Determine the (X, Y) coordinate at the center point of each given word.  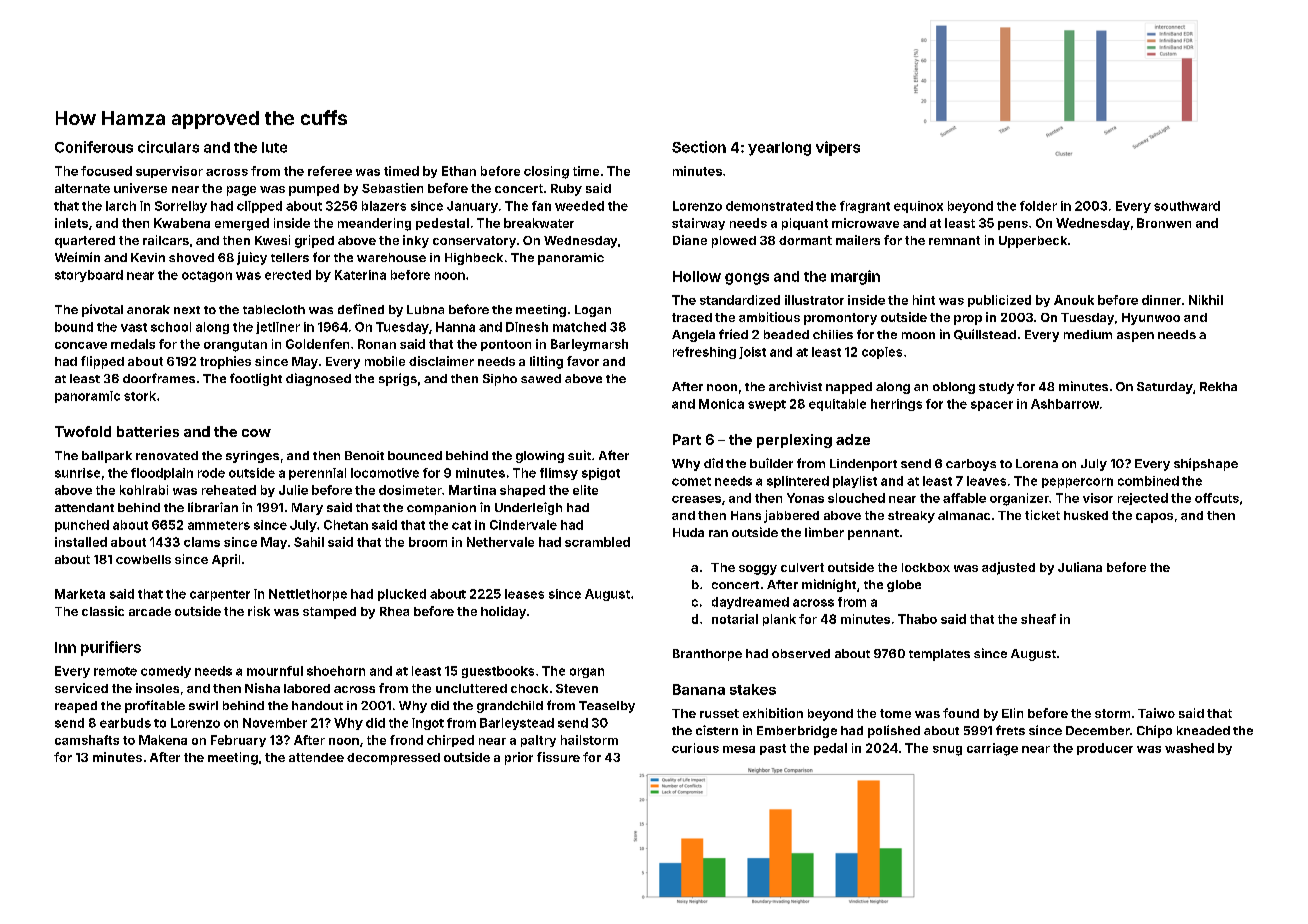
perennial (317, 474)
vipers (838, 148)
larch (121, 206)
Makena (163, 740)
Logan (593, 311)
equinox (918, 207)
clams (202, 542)
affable (964, 498)
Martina (472, 490)
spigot (601, 474)
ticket (1042, 515)
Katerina (360, 275)
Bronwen (1164, 223)
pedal (830, 749)
